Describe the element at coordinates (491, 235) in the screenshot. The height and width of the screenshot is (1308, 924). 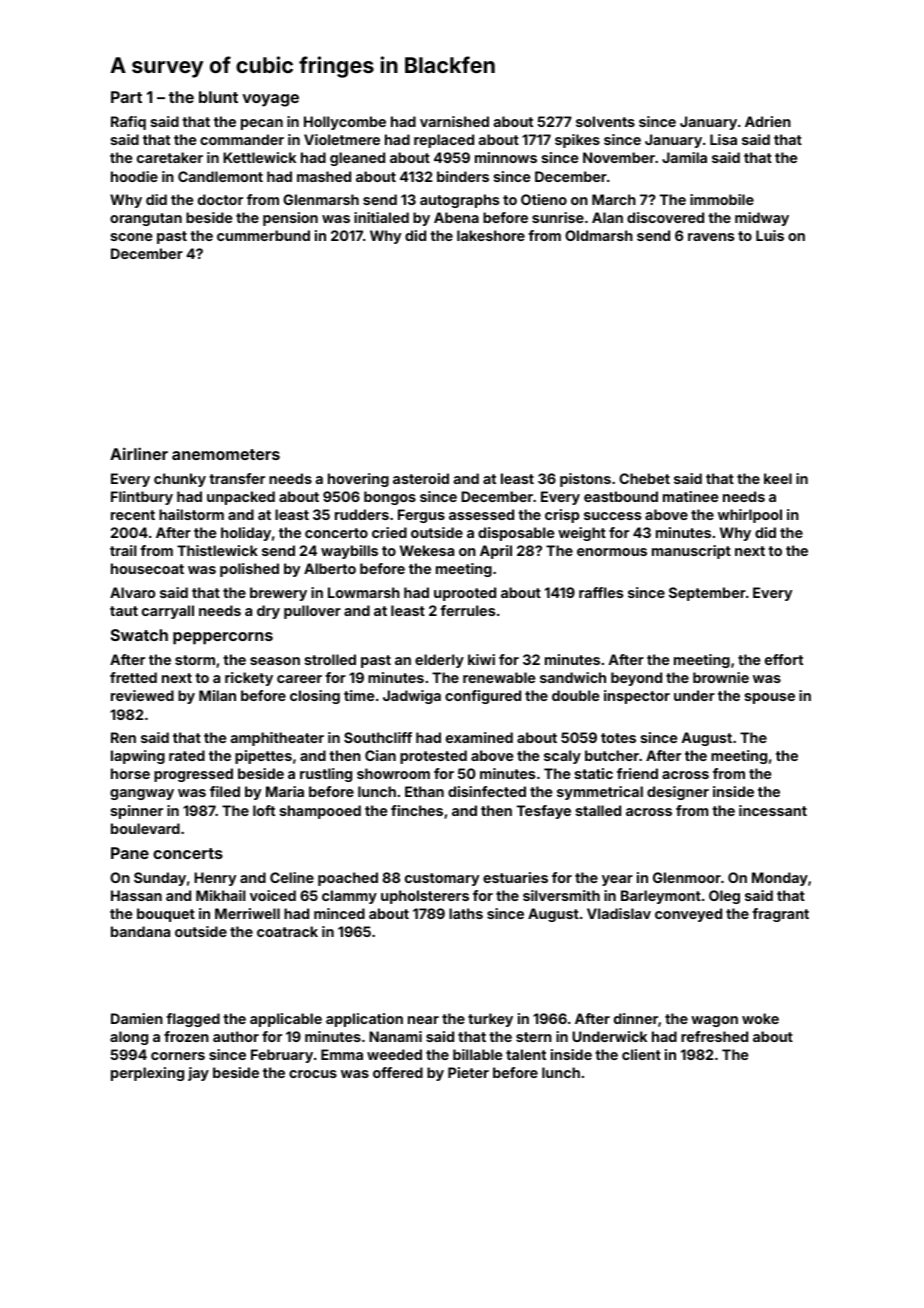
I see `lakeshore` at that location.
